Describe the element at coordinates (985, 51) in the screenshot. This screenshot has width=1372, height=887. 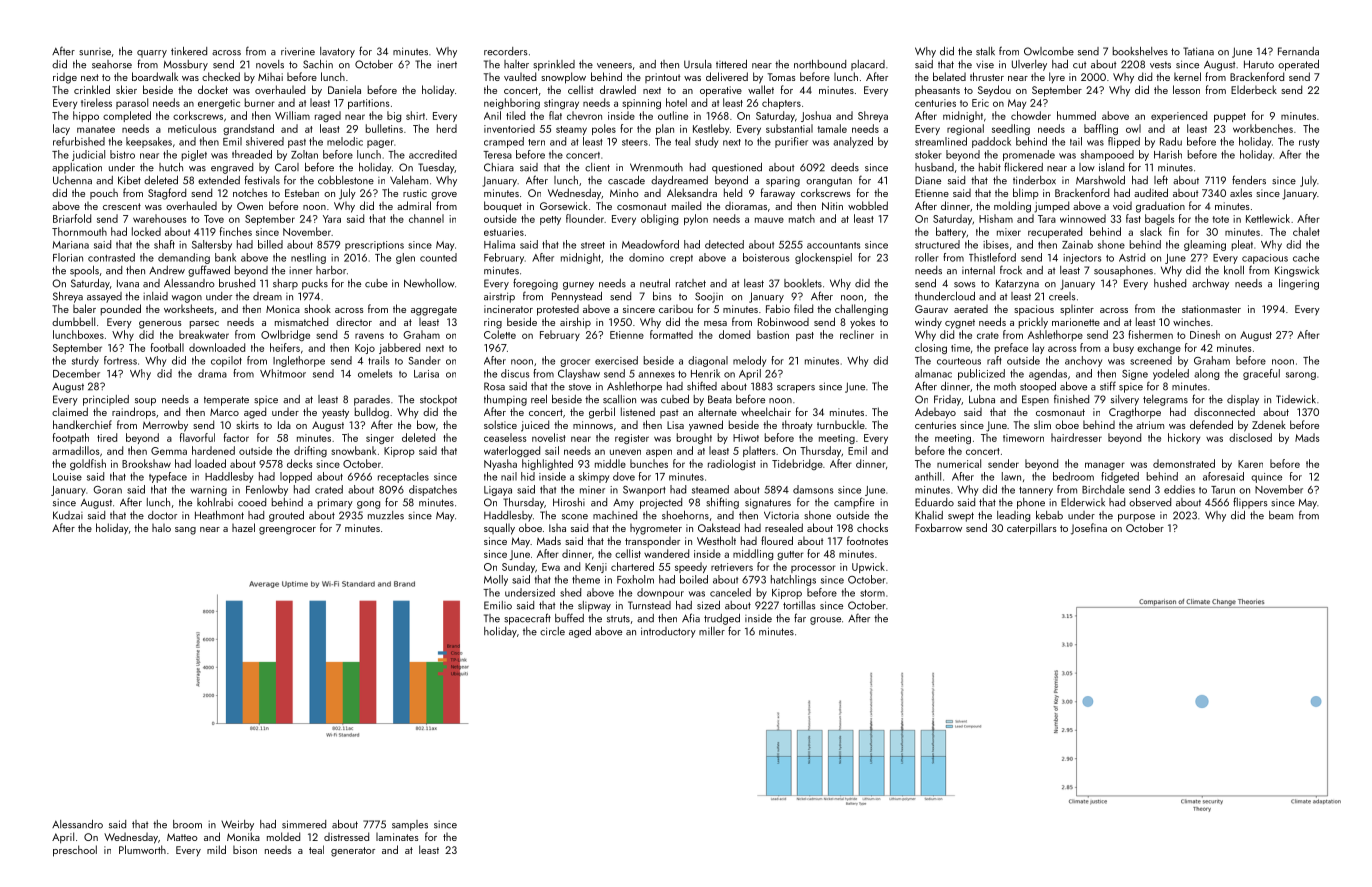
I see `stalk` at that location.
